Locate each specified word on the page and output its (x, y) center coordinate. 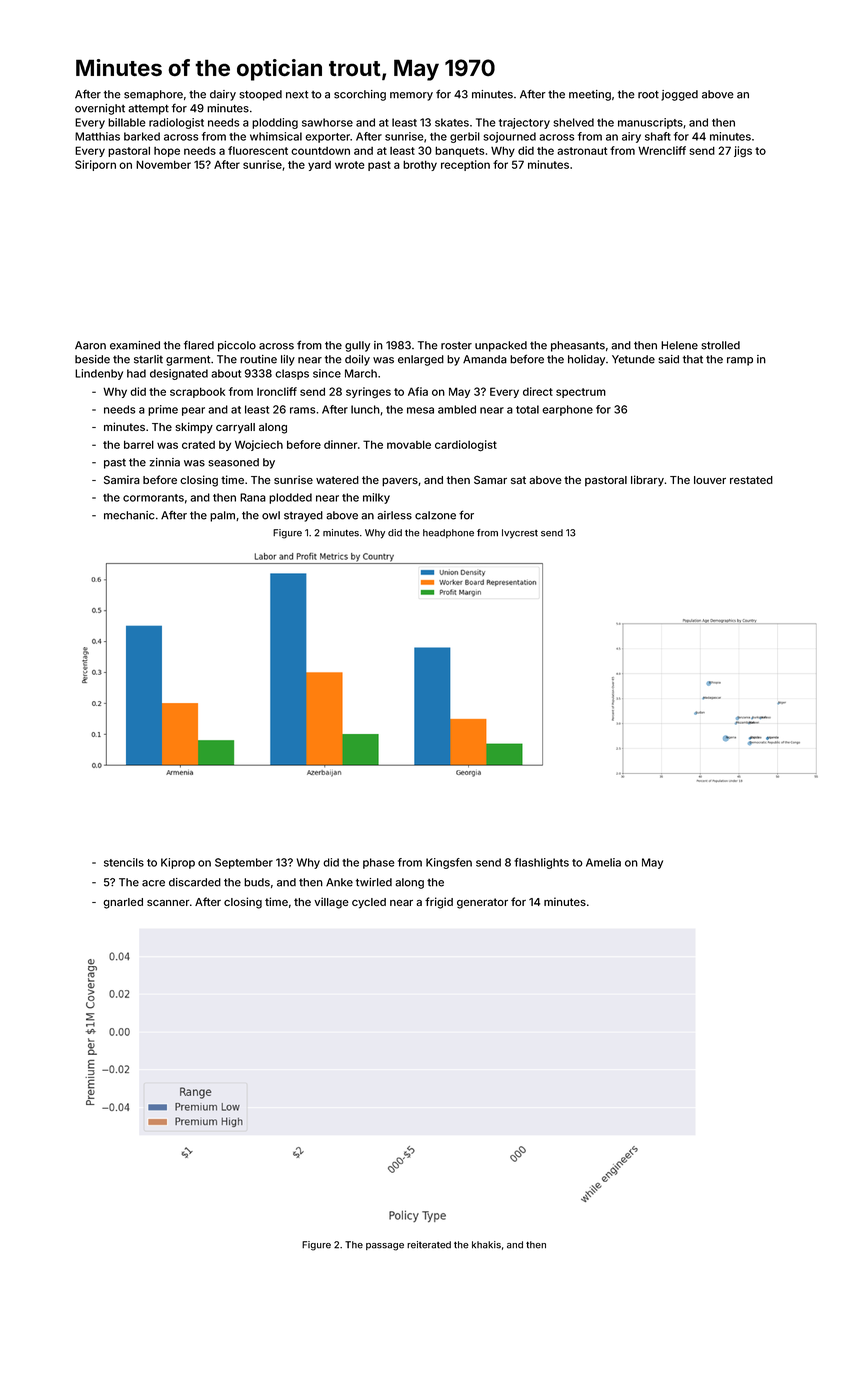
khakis (486, 1245)
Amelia (603, 862)
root (648, 94)
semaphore (153, 95)
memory (411, 96)
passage (385, 1247)
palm (222, 516)
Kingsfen (449, 863)
